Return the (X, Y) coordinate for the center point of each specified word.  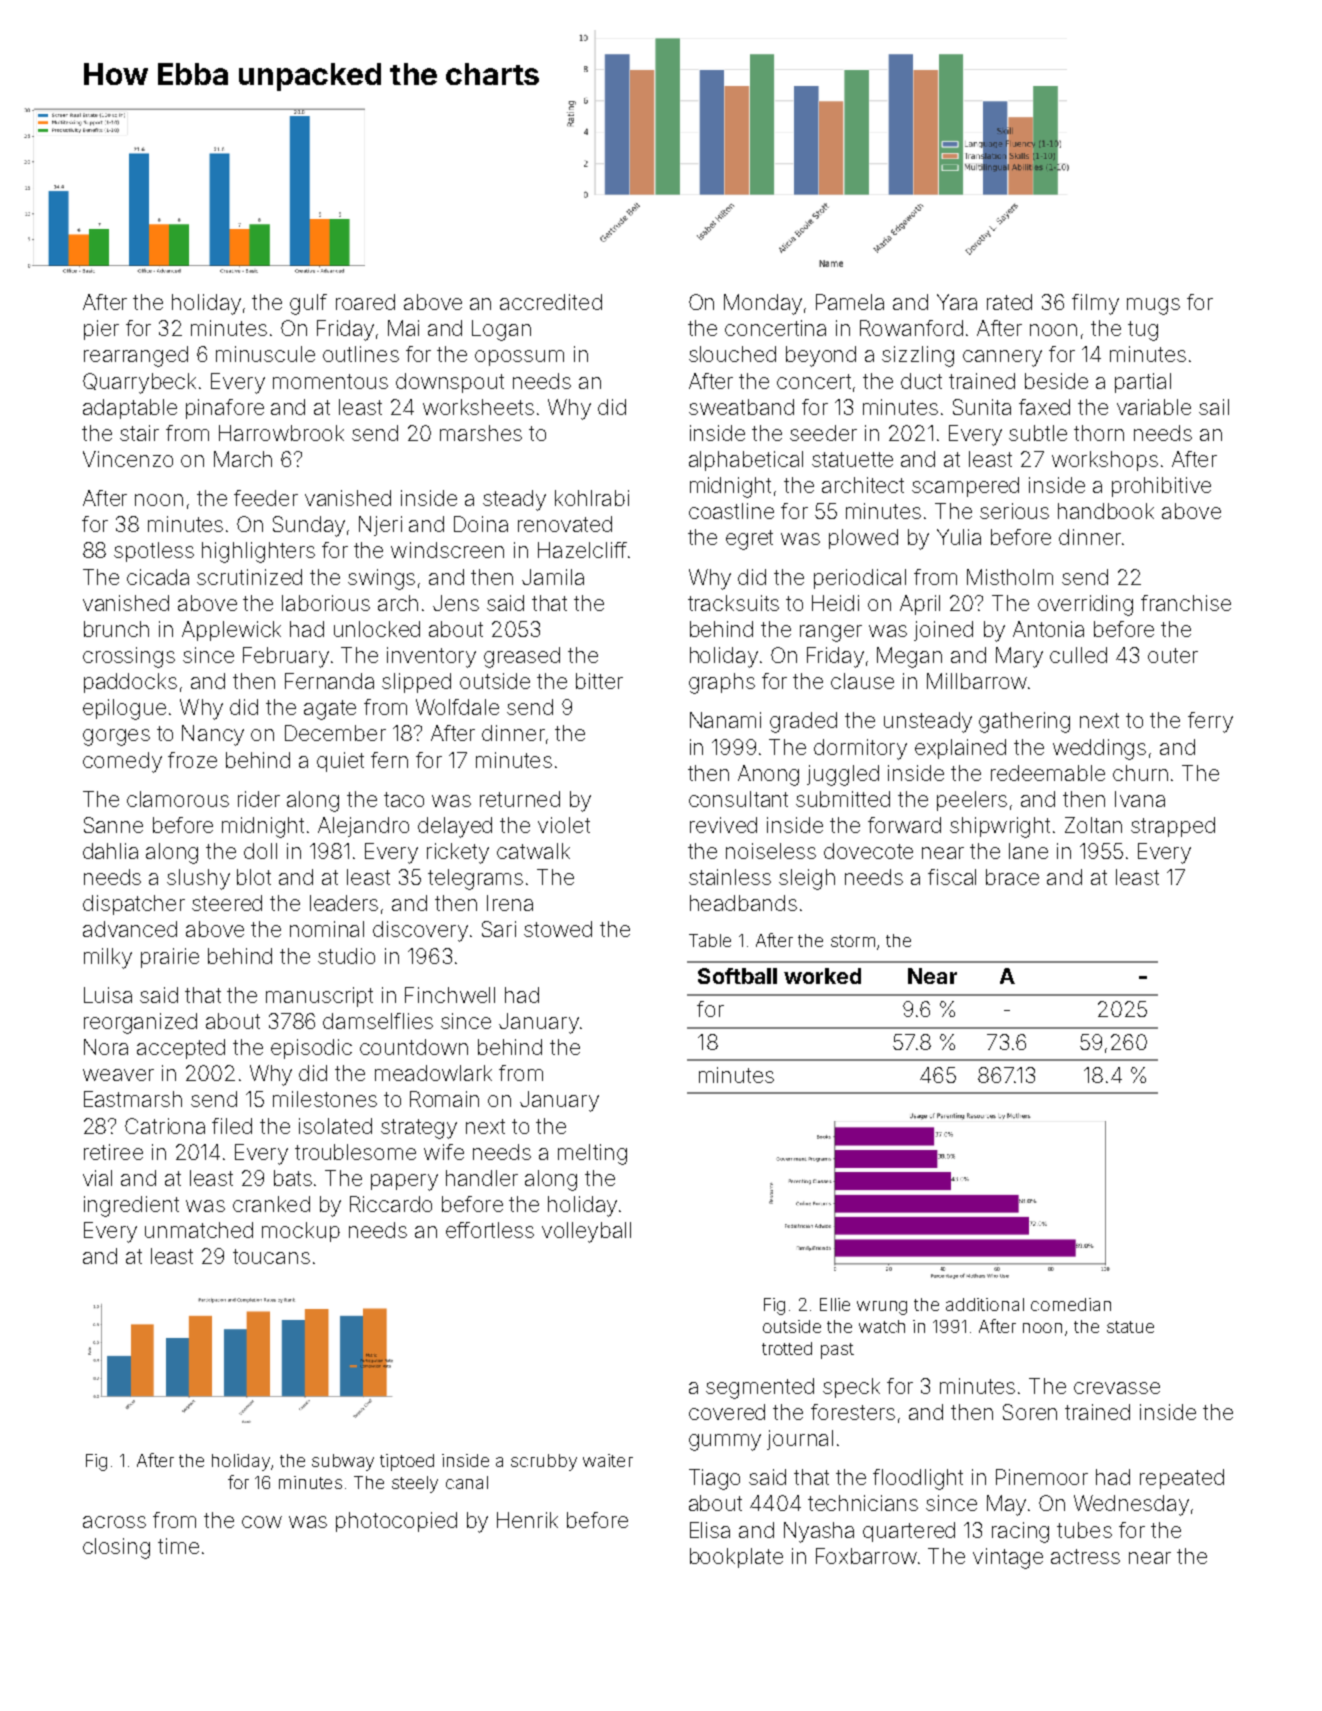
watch (882, 1326)
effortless (490, 1230)
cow (262, 1522)
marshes (481, 433)
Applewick (231, 631)
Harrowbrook (281, 433)
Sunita (982, 407)
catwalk (533, 851)
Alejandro (363, 827)
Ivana (1140, 799)
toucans (271, 1256)
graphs (722, 683)
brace (1012, 877)
